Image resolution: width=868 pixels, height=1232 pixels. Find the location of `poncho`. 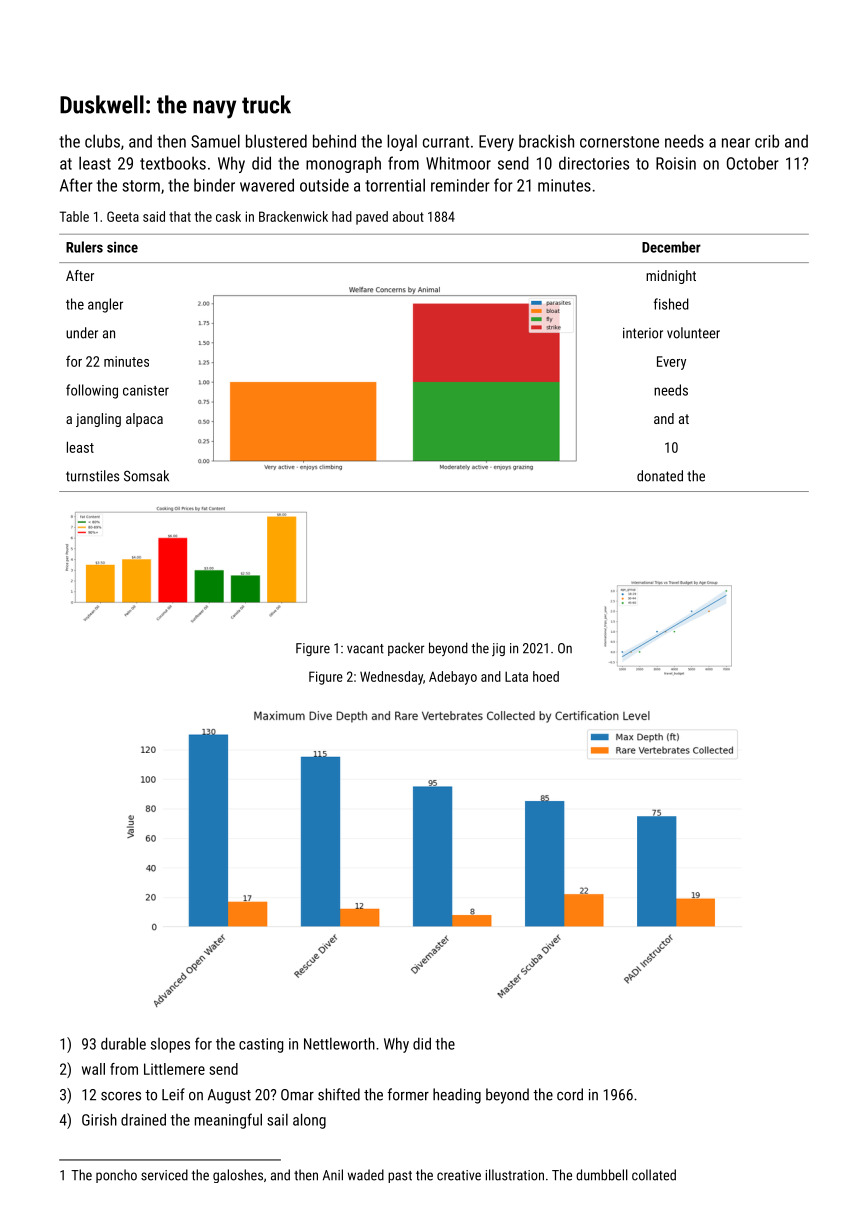

poncho is located at coordinates (116, 1176).
